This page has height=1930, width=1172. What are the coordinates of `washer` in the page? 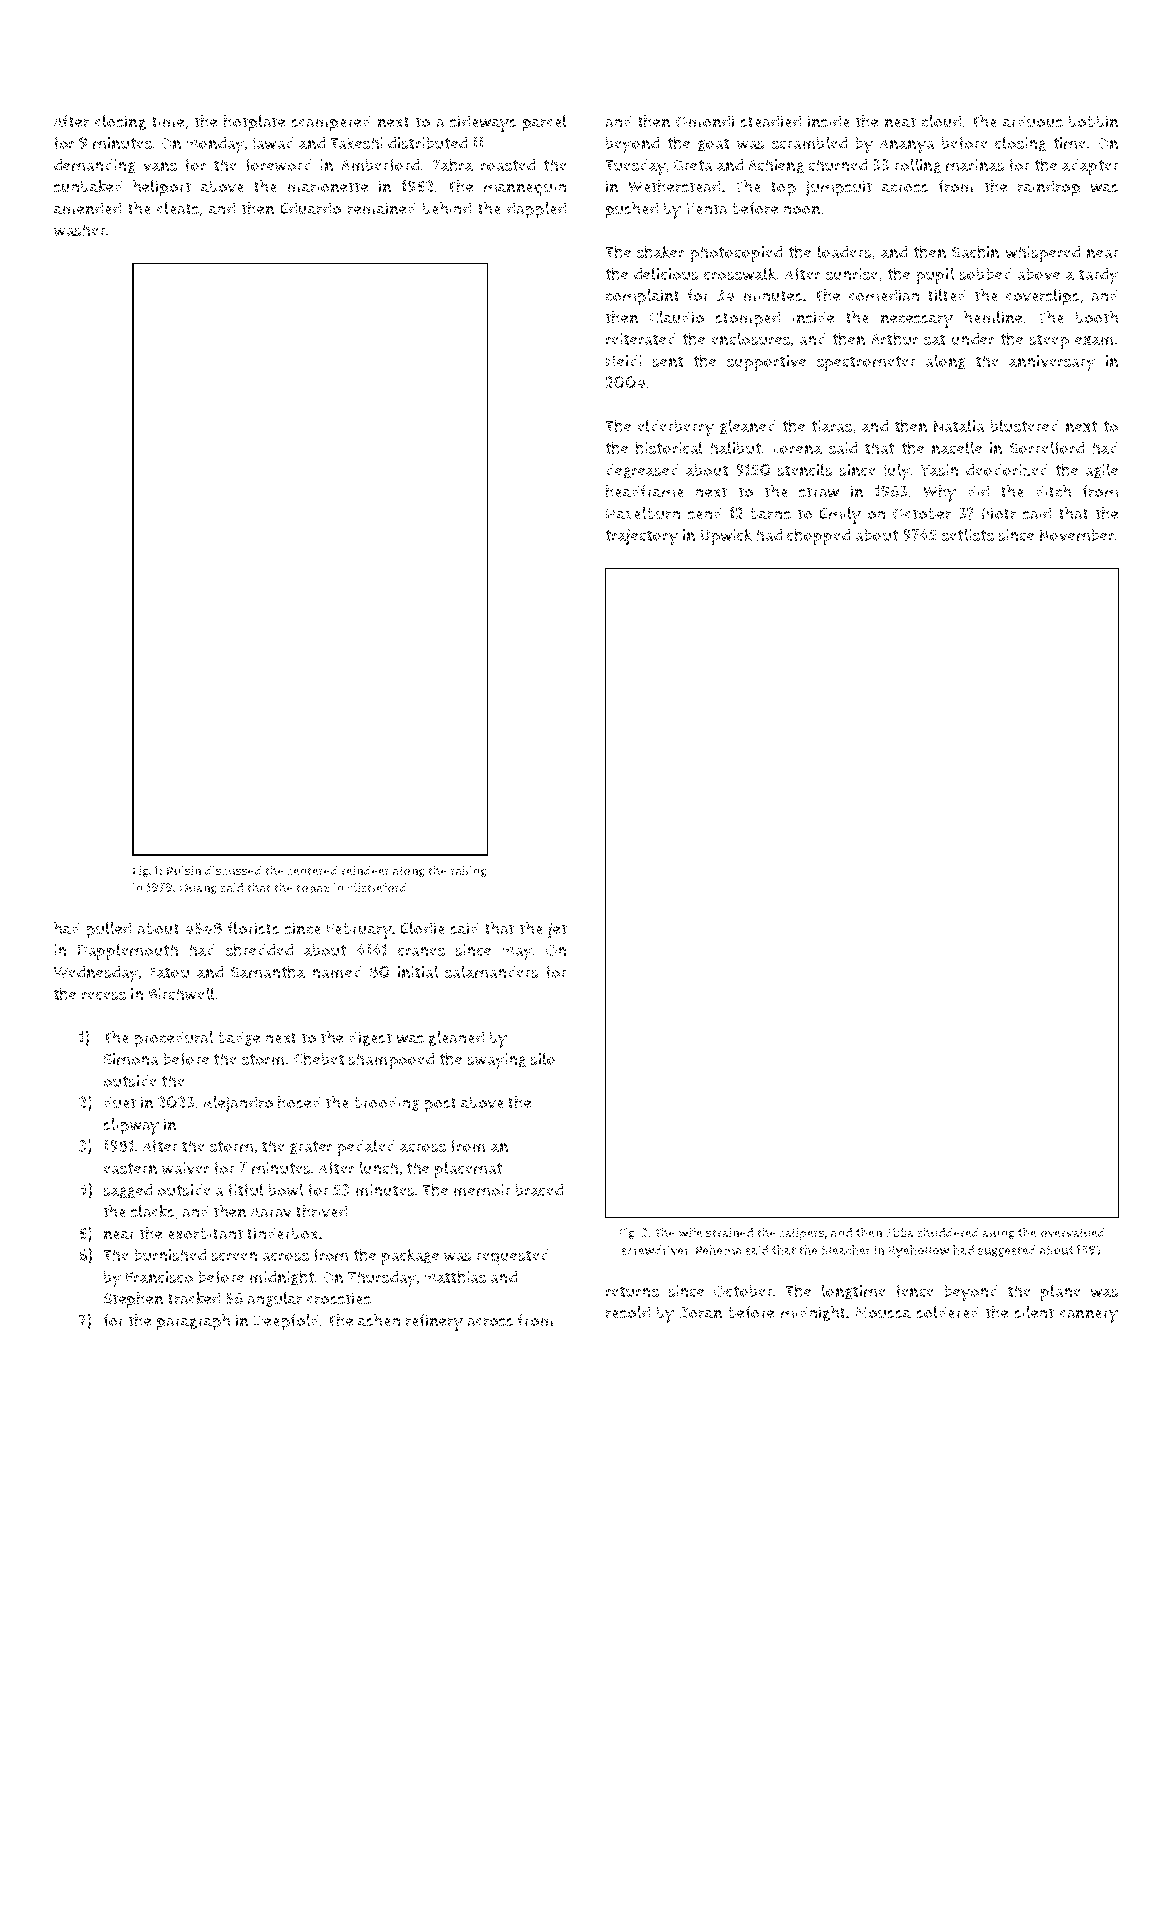 It's located at (80, 230).
